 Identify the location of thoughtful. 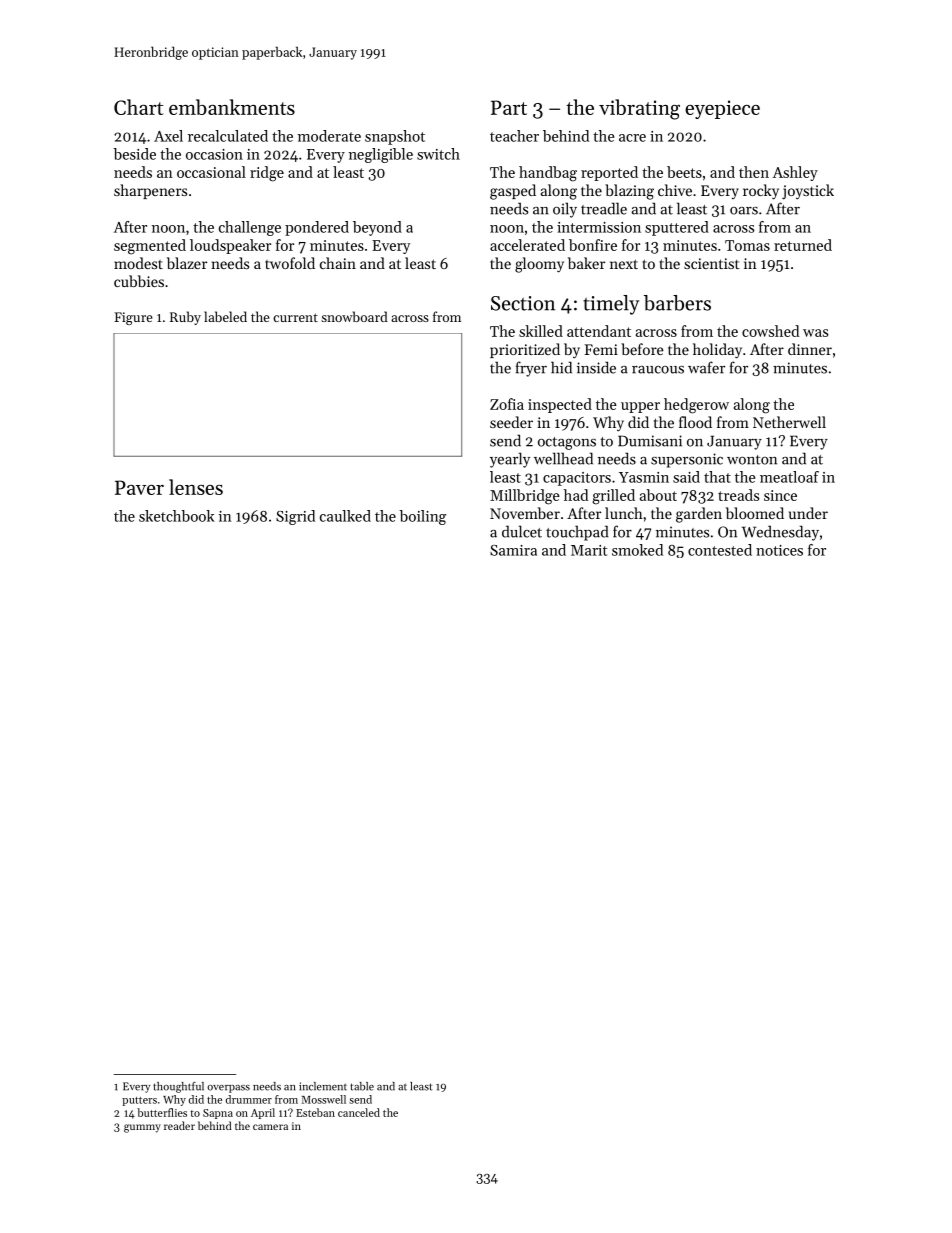
(178, 1087).
